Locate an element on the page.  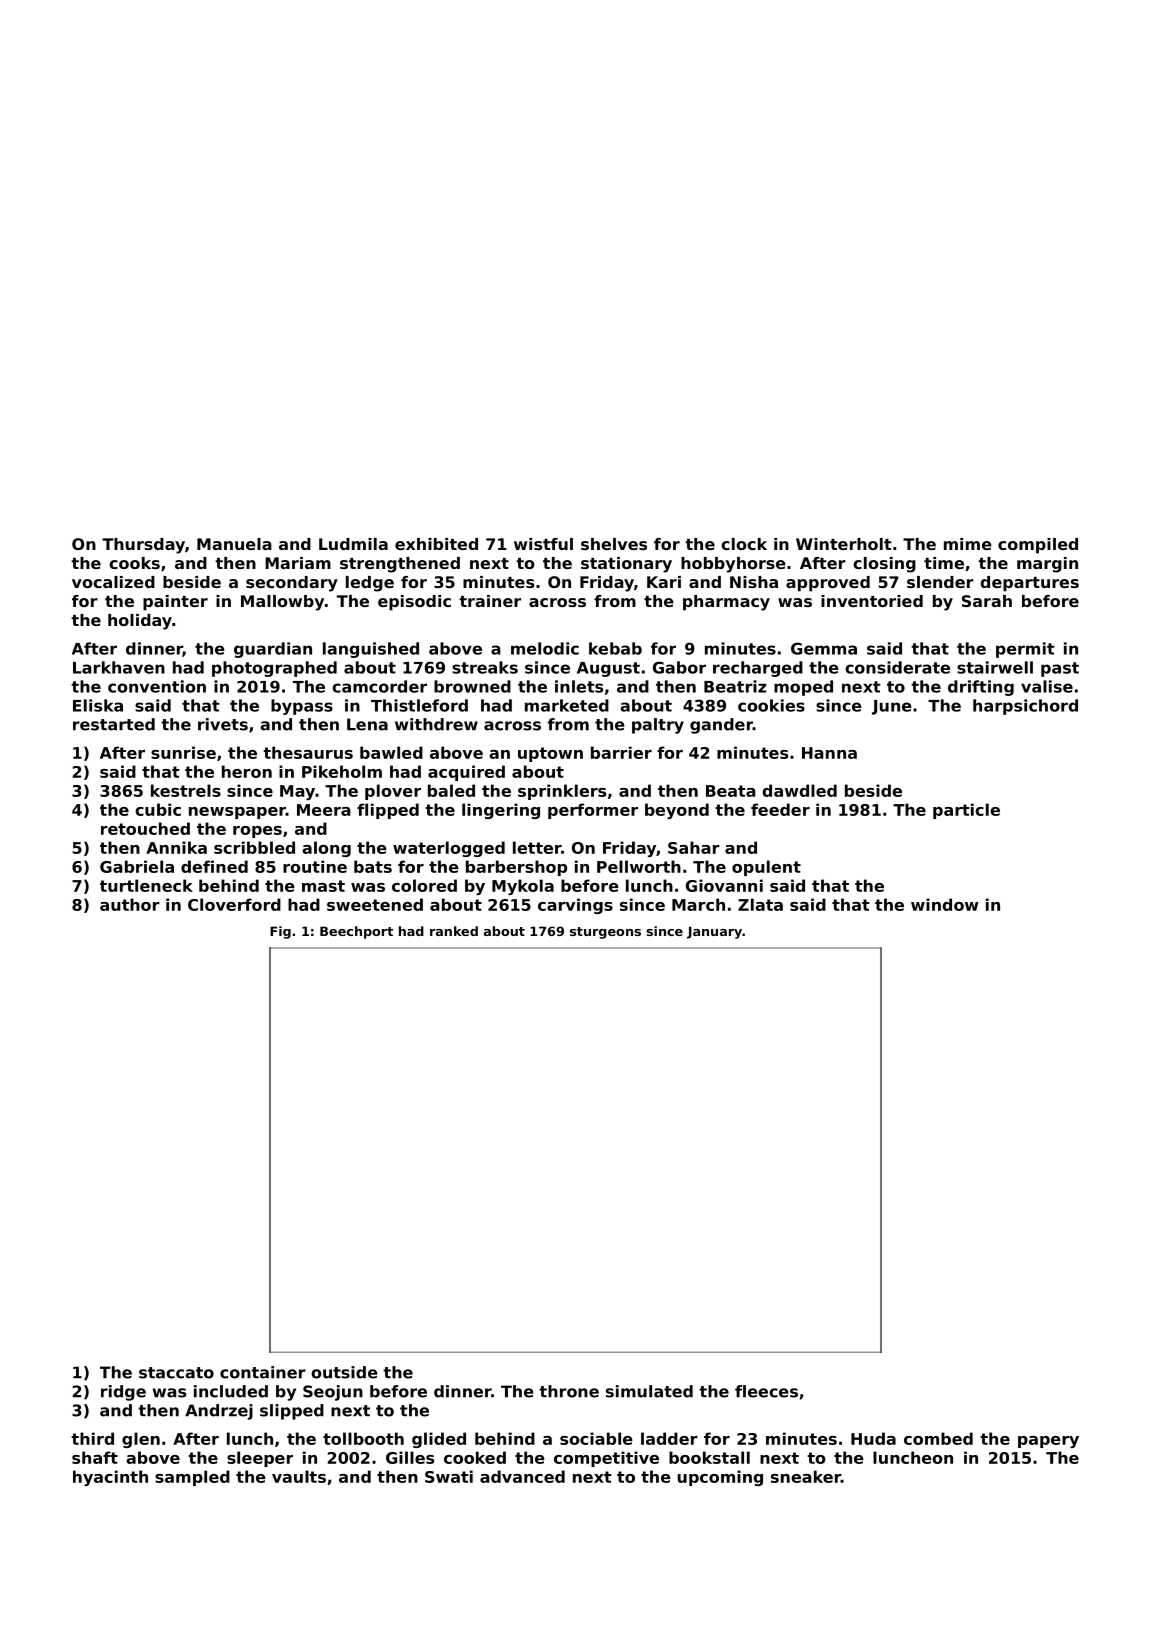
Zlata is located at coordinates (760, 904).
